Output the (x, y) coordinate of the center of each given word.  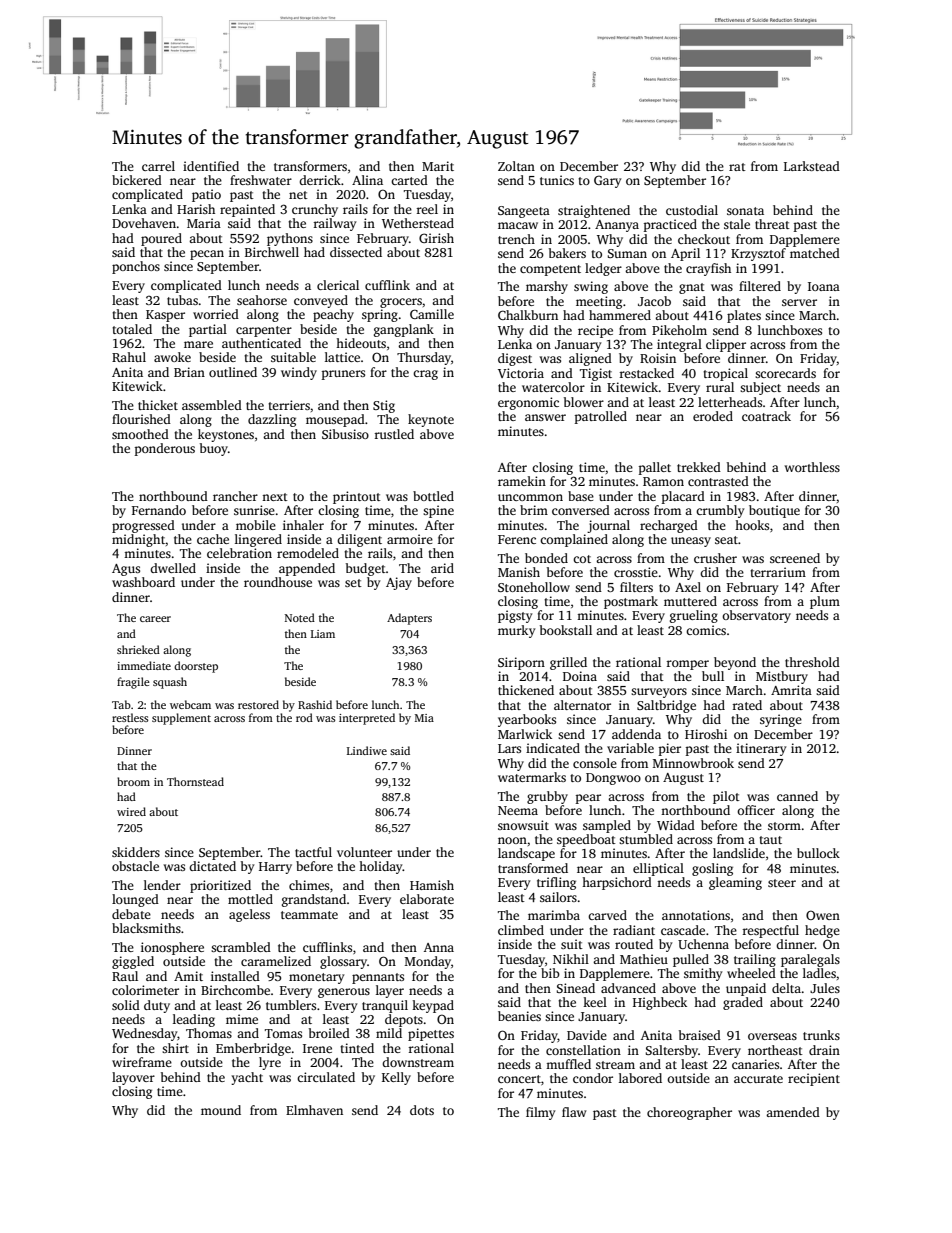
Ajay (399, 583)
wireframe (142, 1062)
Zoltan (516, 166)
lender (162, 885)
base (581, 496)
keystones (226, 435)
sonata (745, 211)
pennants (378, 978)
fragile (133, 683)
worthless (812, 467)
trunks (821, 1035)
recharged (669, 526)
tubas (182, 300)
